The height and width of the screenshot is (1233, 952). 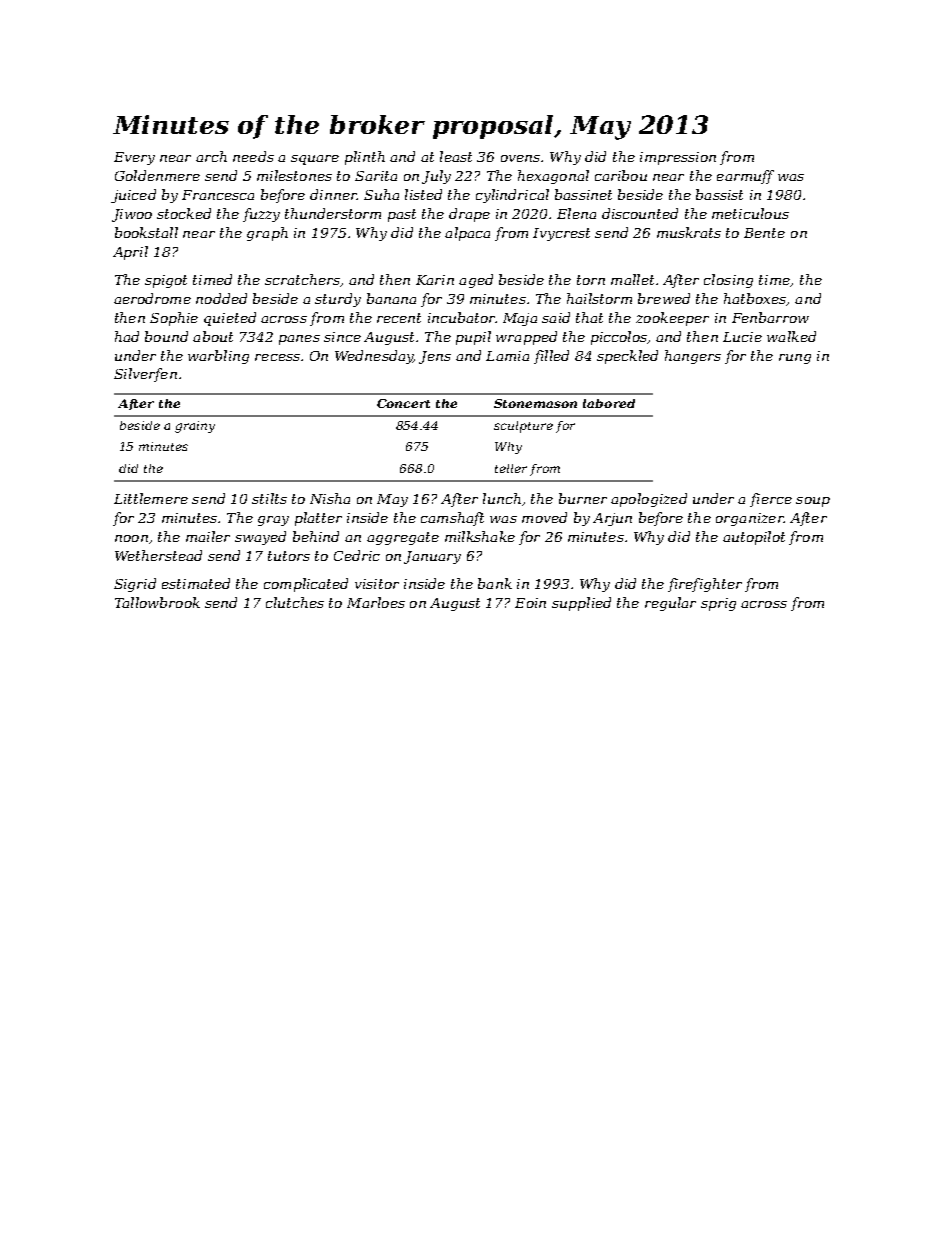 I want to click on needs, so click(x=253, y=156).
